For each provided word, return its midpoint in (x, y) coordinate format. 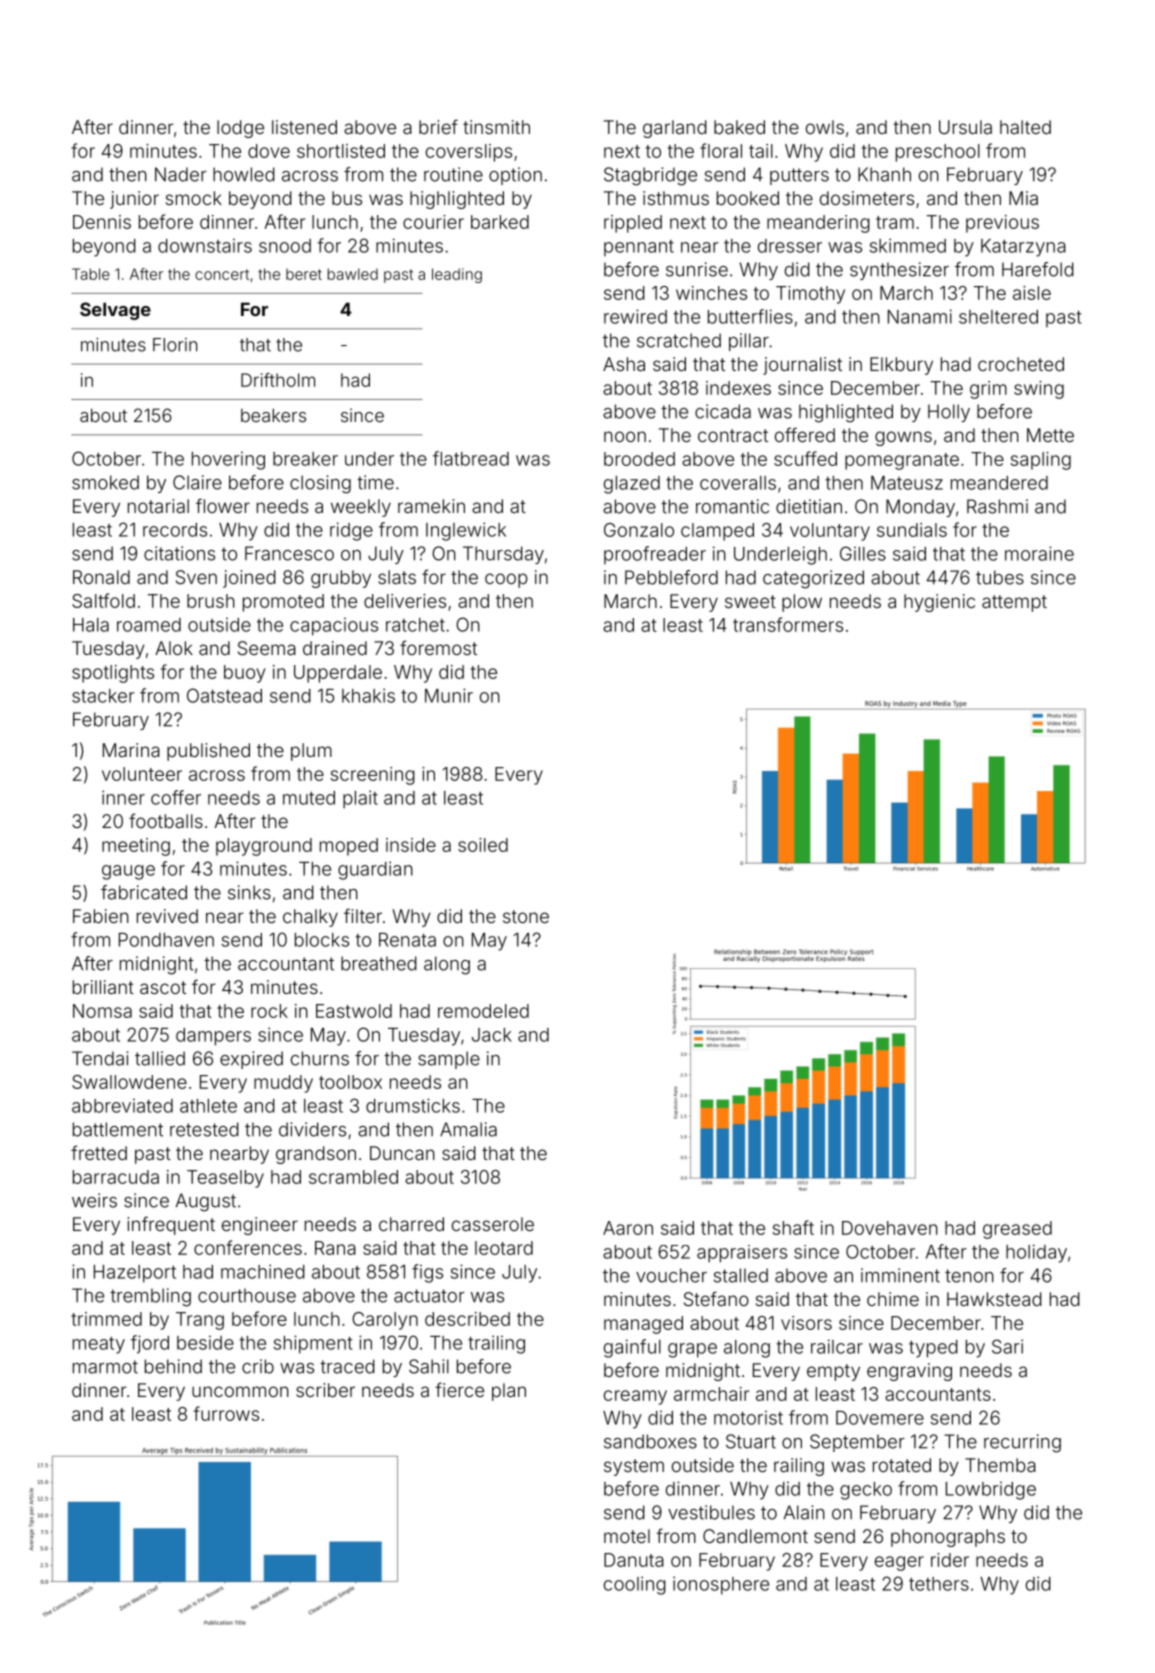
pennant (639, 248)
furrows (226, 1413)
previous (1002, 224)
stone (526, 916)
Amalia (468, 1129)
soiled (483, 845)
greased (1017, 1230)
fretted (99, 1152)
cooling (635, 1585)
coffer (176, 797)
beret (304, 274)
